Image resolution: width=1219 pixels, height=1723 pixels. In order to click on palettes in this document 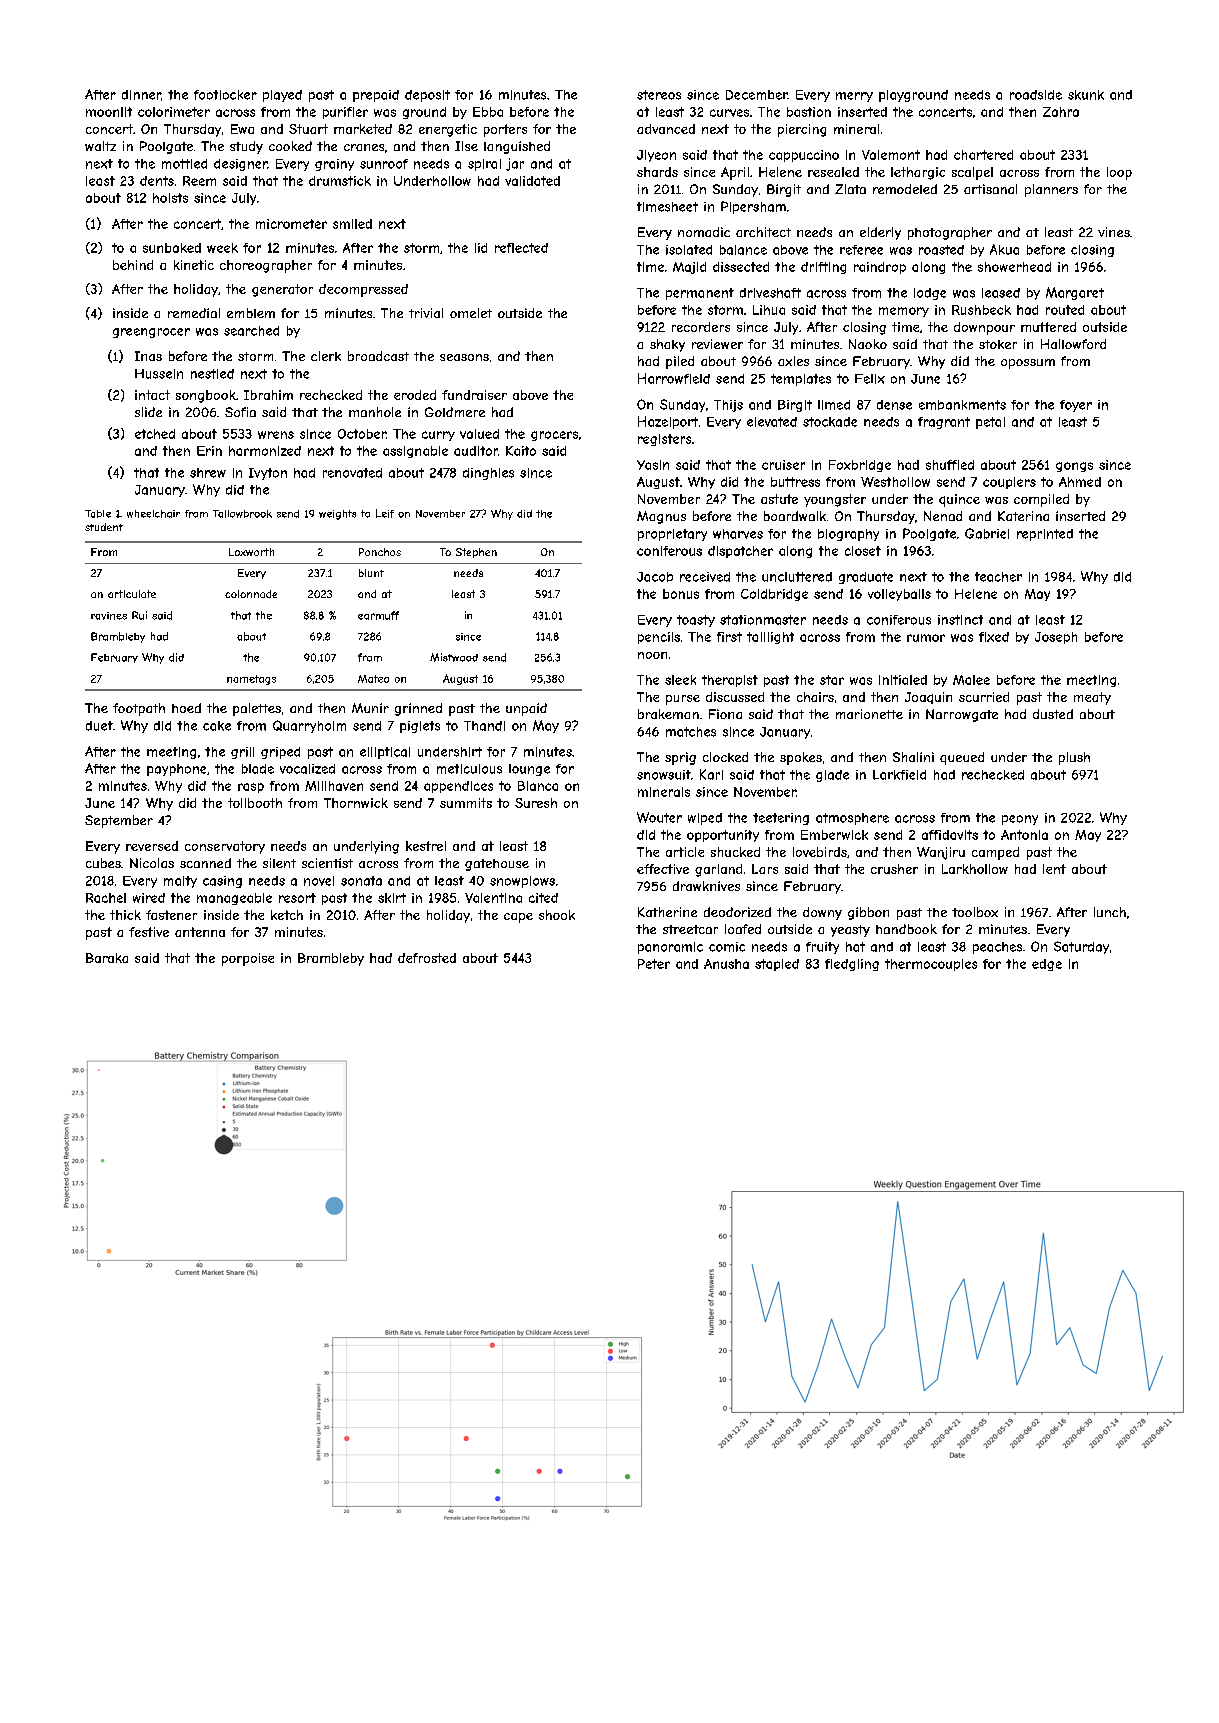, I will do `click(257, 709)`.
